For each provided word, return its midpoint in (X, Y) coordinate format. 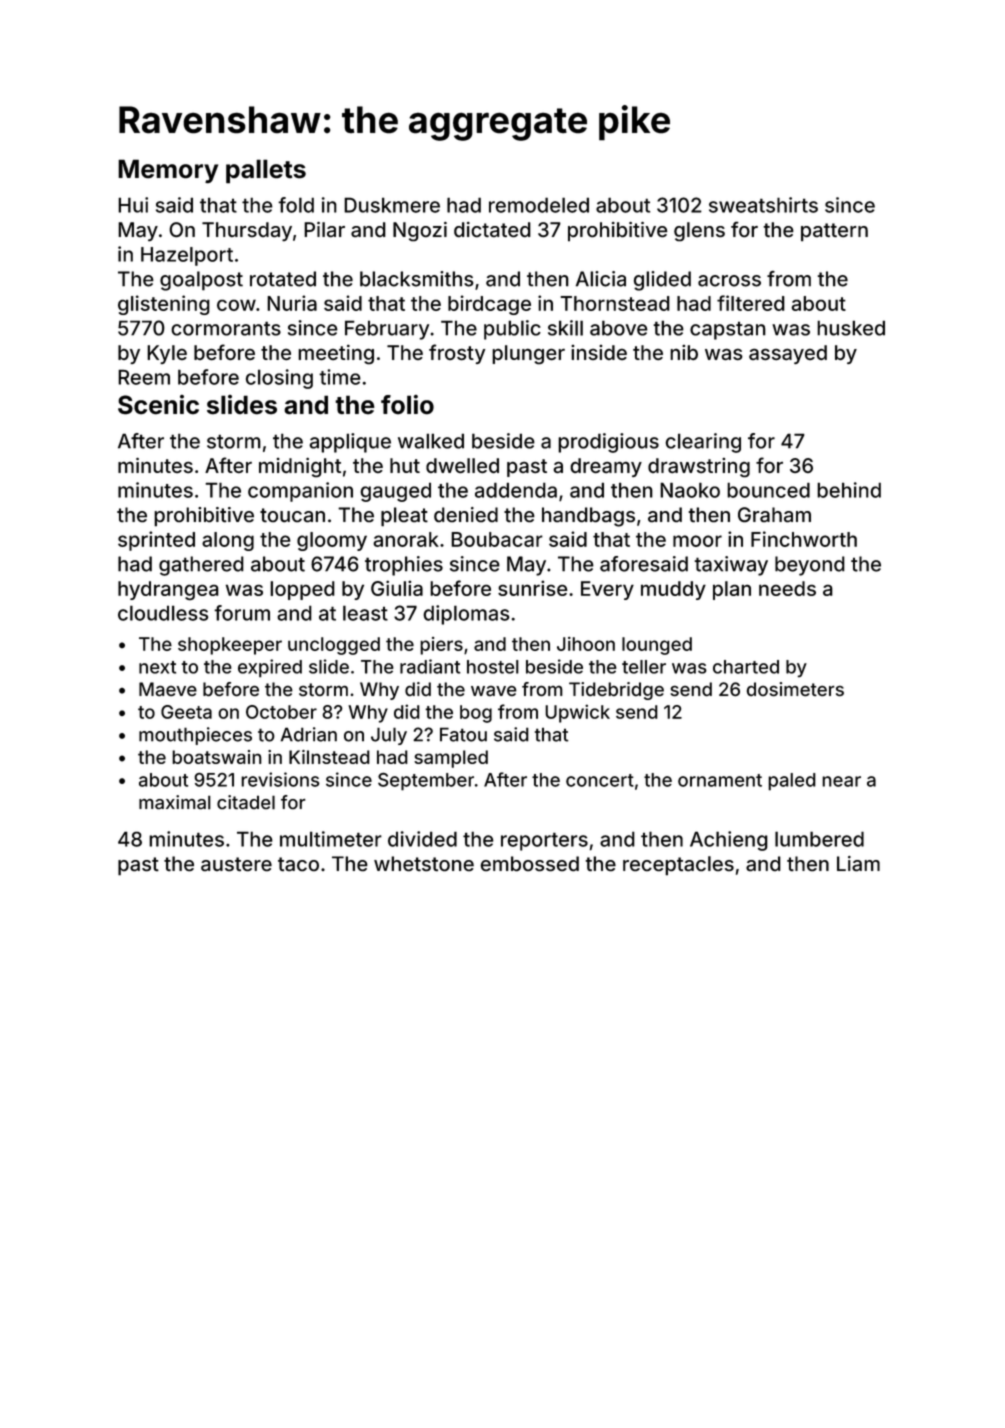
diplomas (466, 615)
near (841, 781)
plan (732, 590)
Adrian (309, 734)
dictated (492, 229)
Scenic (158, 405)
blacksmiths (416, 279)
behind (849, 490)
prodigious (608, 443)
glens (699, 231)
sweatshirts (763, 205)
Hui (133, 205)
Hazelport (187, 256)
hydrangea (168, 590)
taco (298, 864)
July (389, 736)
